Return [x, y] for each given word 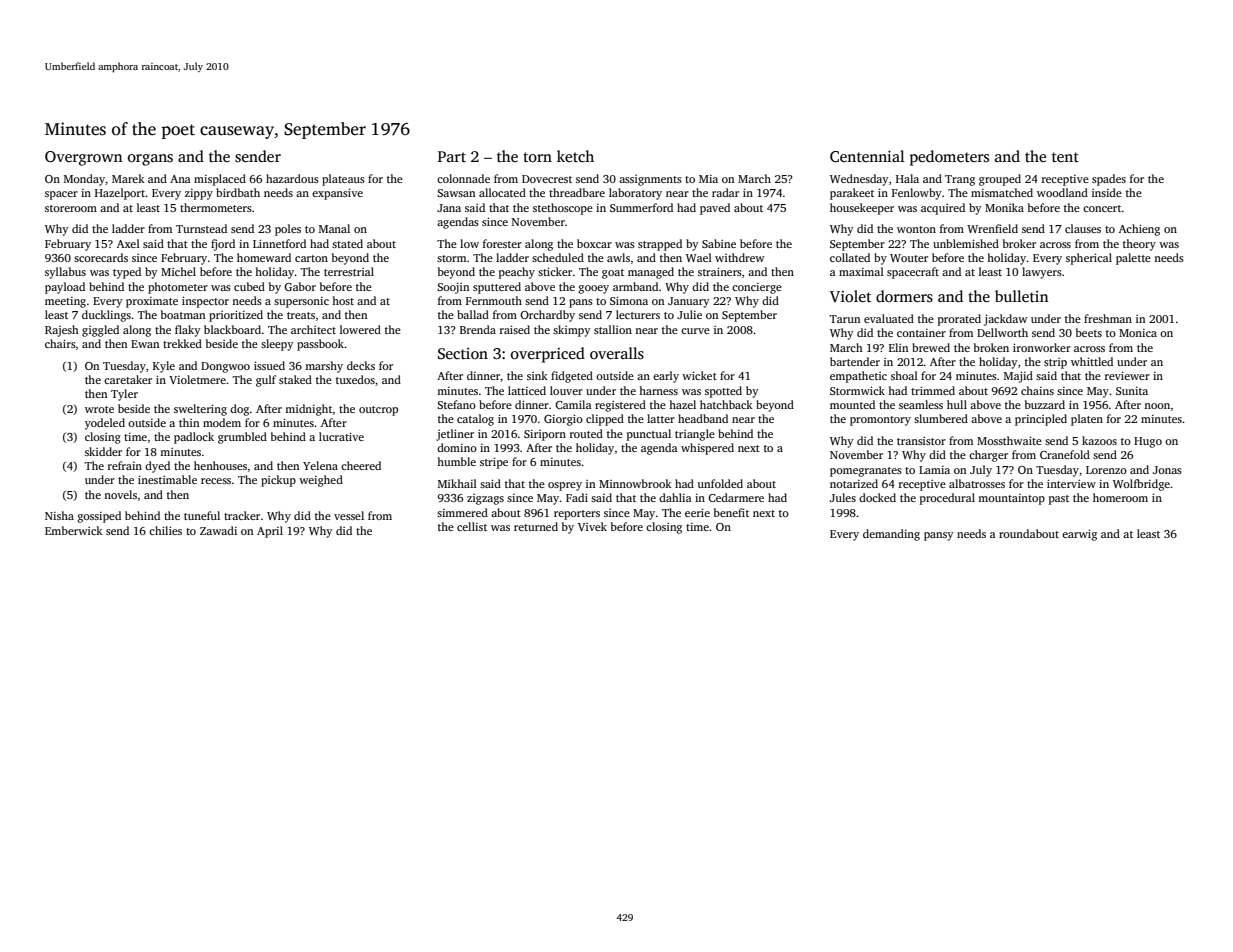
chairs [60, 343]
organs [150, 160]
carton [311, 258]
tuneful [202, 515]
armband [635, 286]
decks [361, 365]
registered [620, 406]
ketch [575, 156]
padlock [194, 438]
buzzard [1045, 404]
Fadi [577, 497]
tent [1065, 157]
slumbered [941, 418]
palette [1133, 259]
